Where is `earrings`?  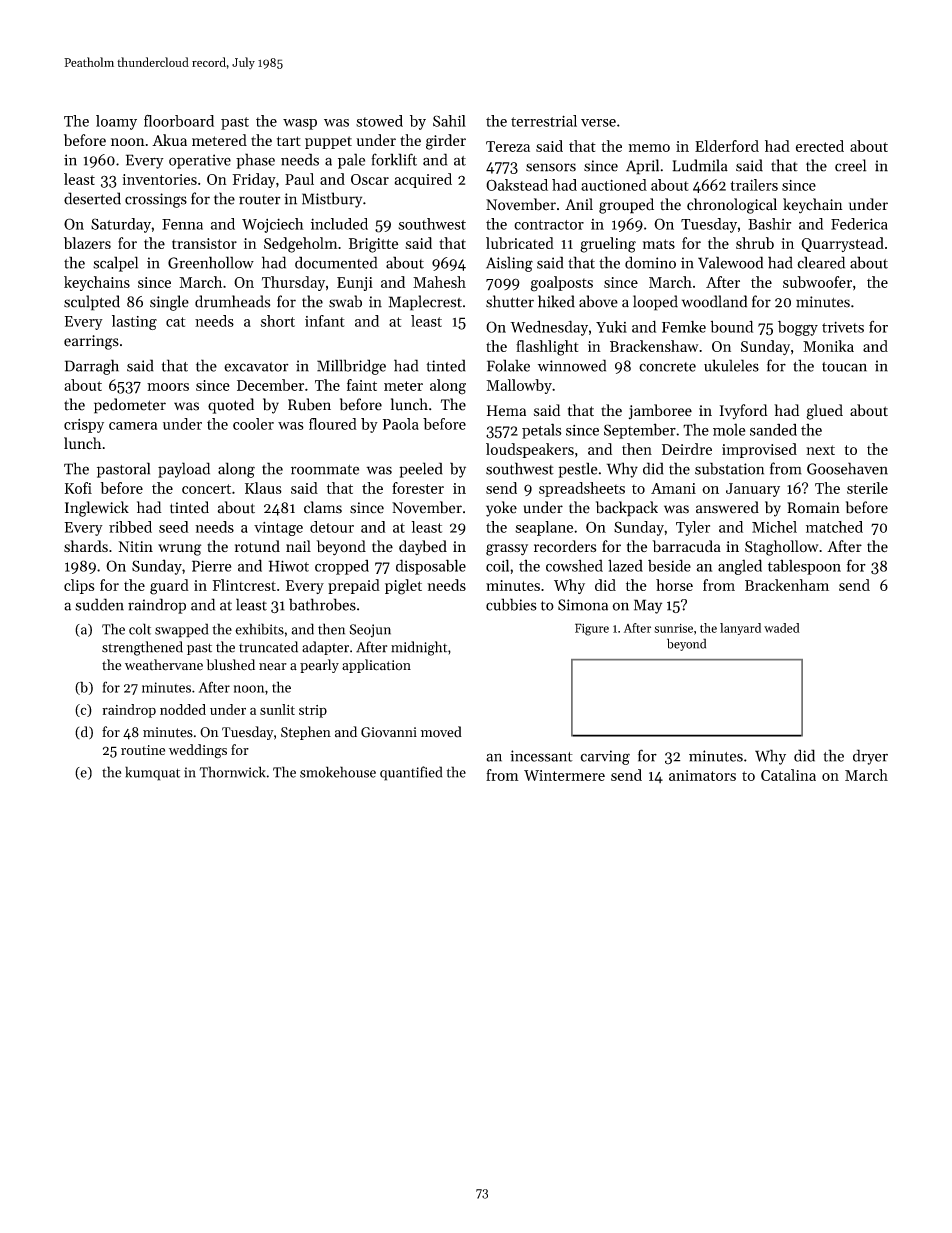
earrings is located at coordinates (91, 342).
